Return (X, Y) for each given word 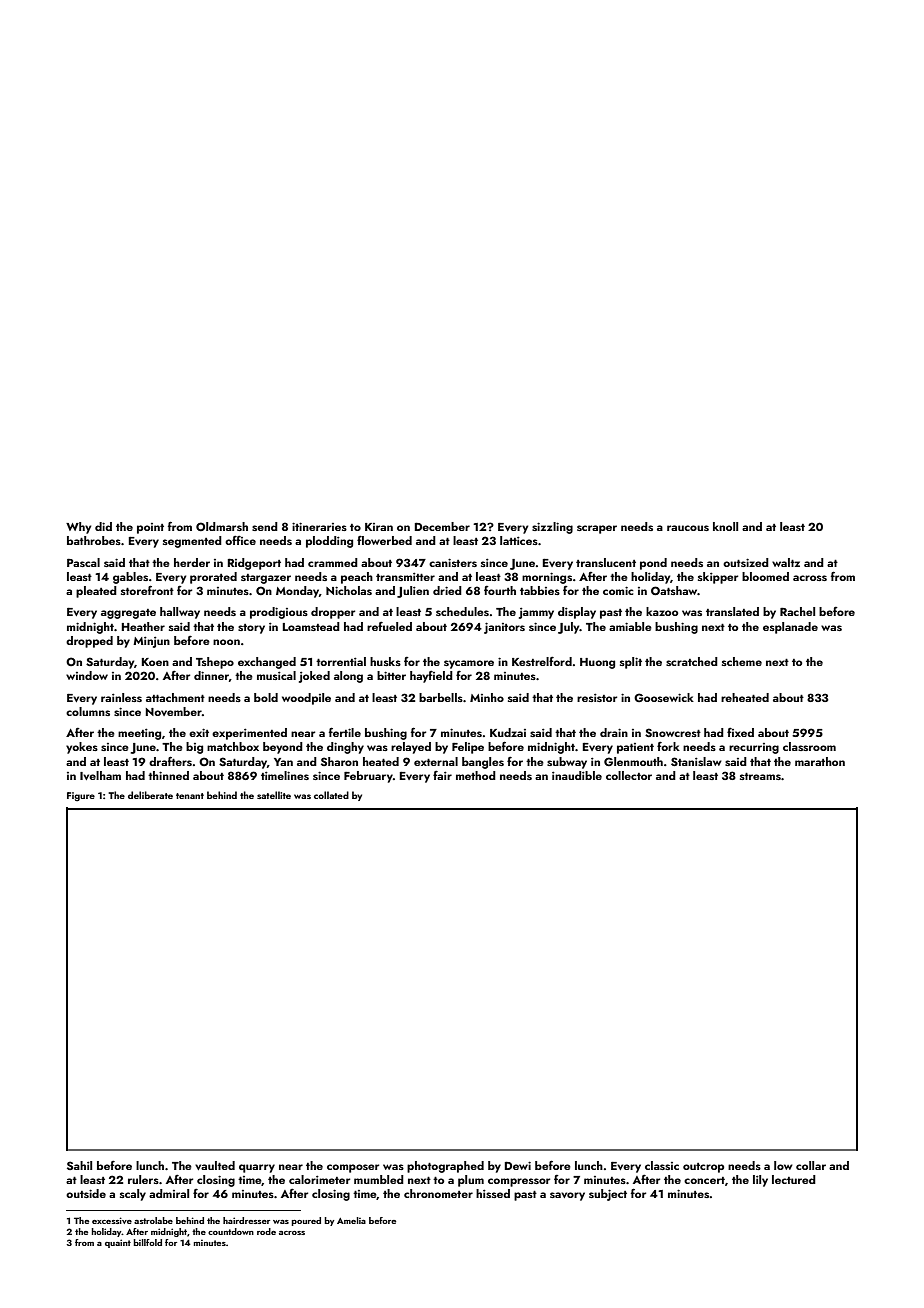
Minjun (151, 642)
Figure (81, 797)
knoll (725, 526)
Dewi (518, 1165)
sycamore (469, 664)
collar (811, 1165)
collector (629, 775)
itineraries (319, 526)
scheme (742, 661)
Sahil (79, 1165)
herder (192, 562)
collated (331, 795)
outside (86, 1193)
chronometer (438, 1193)
